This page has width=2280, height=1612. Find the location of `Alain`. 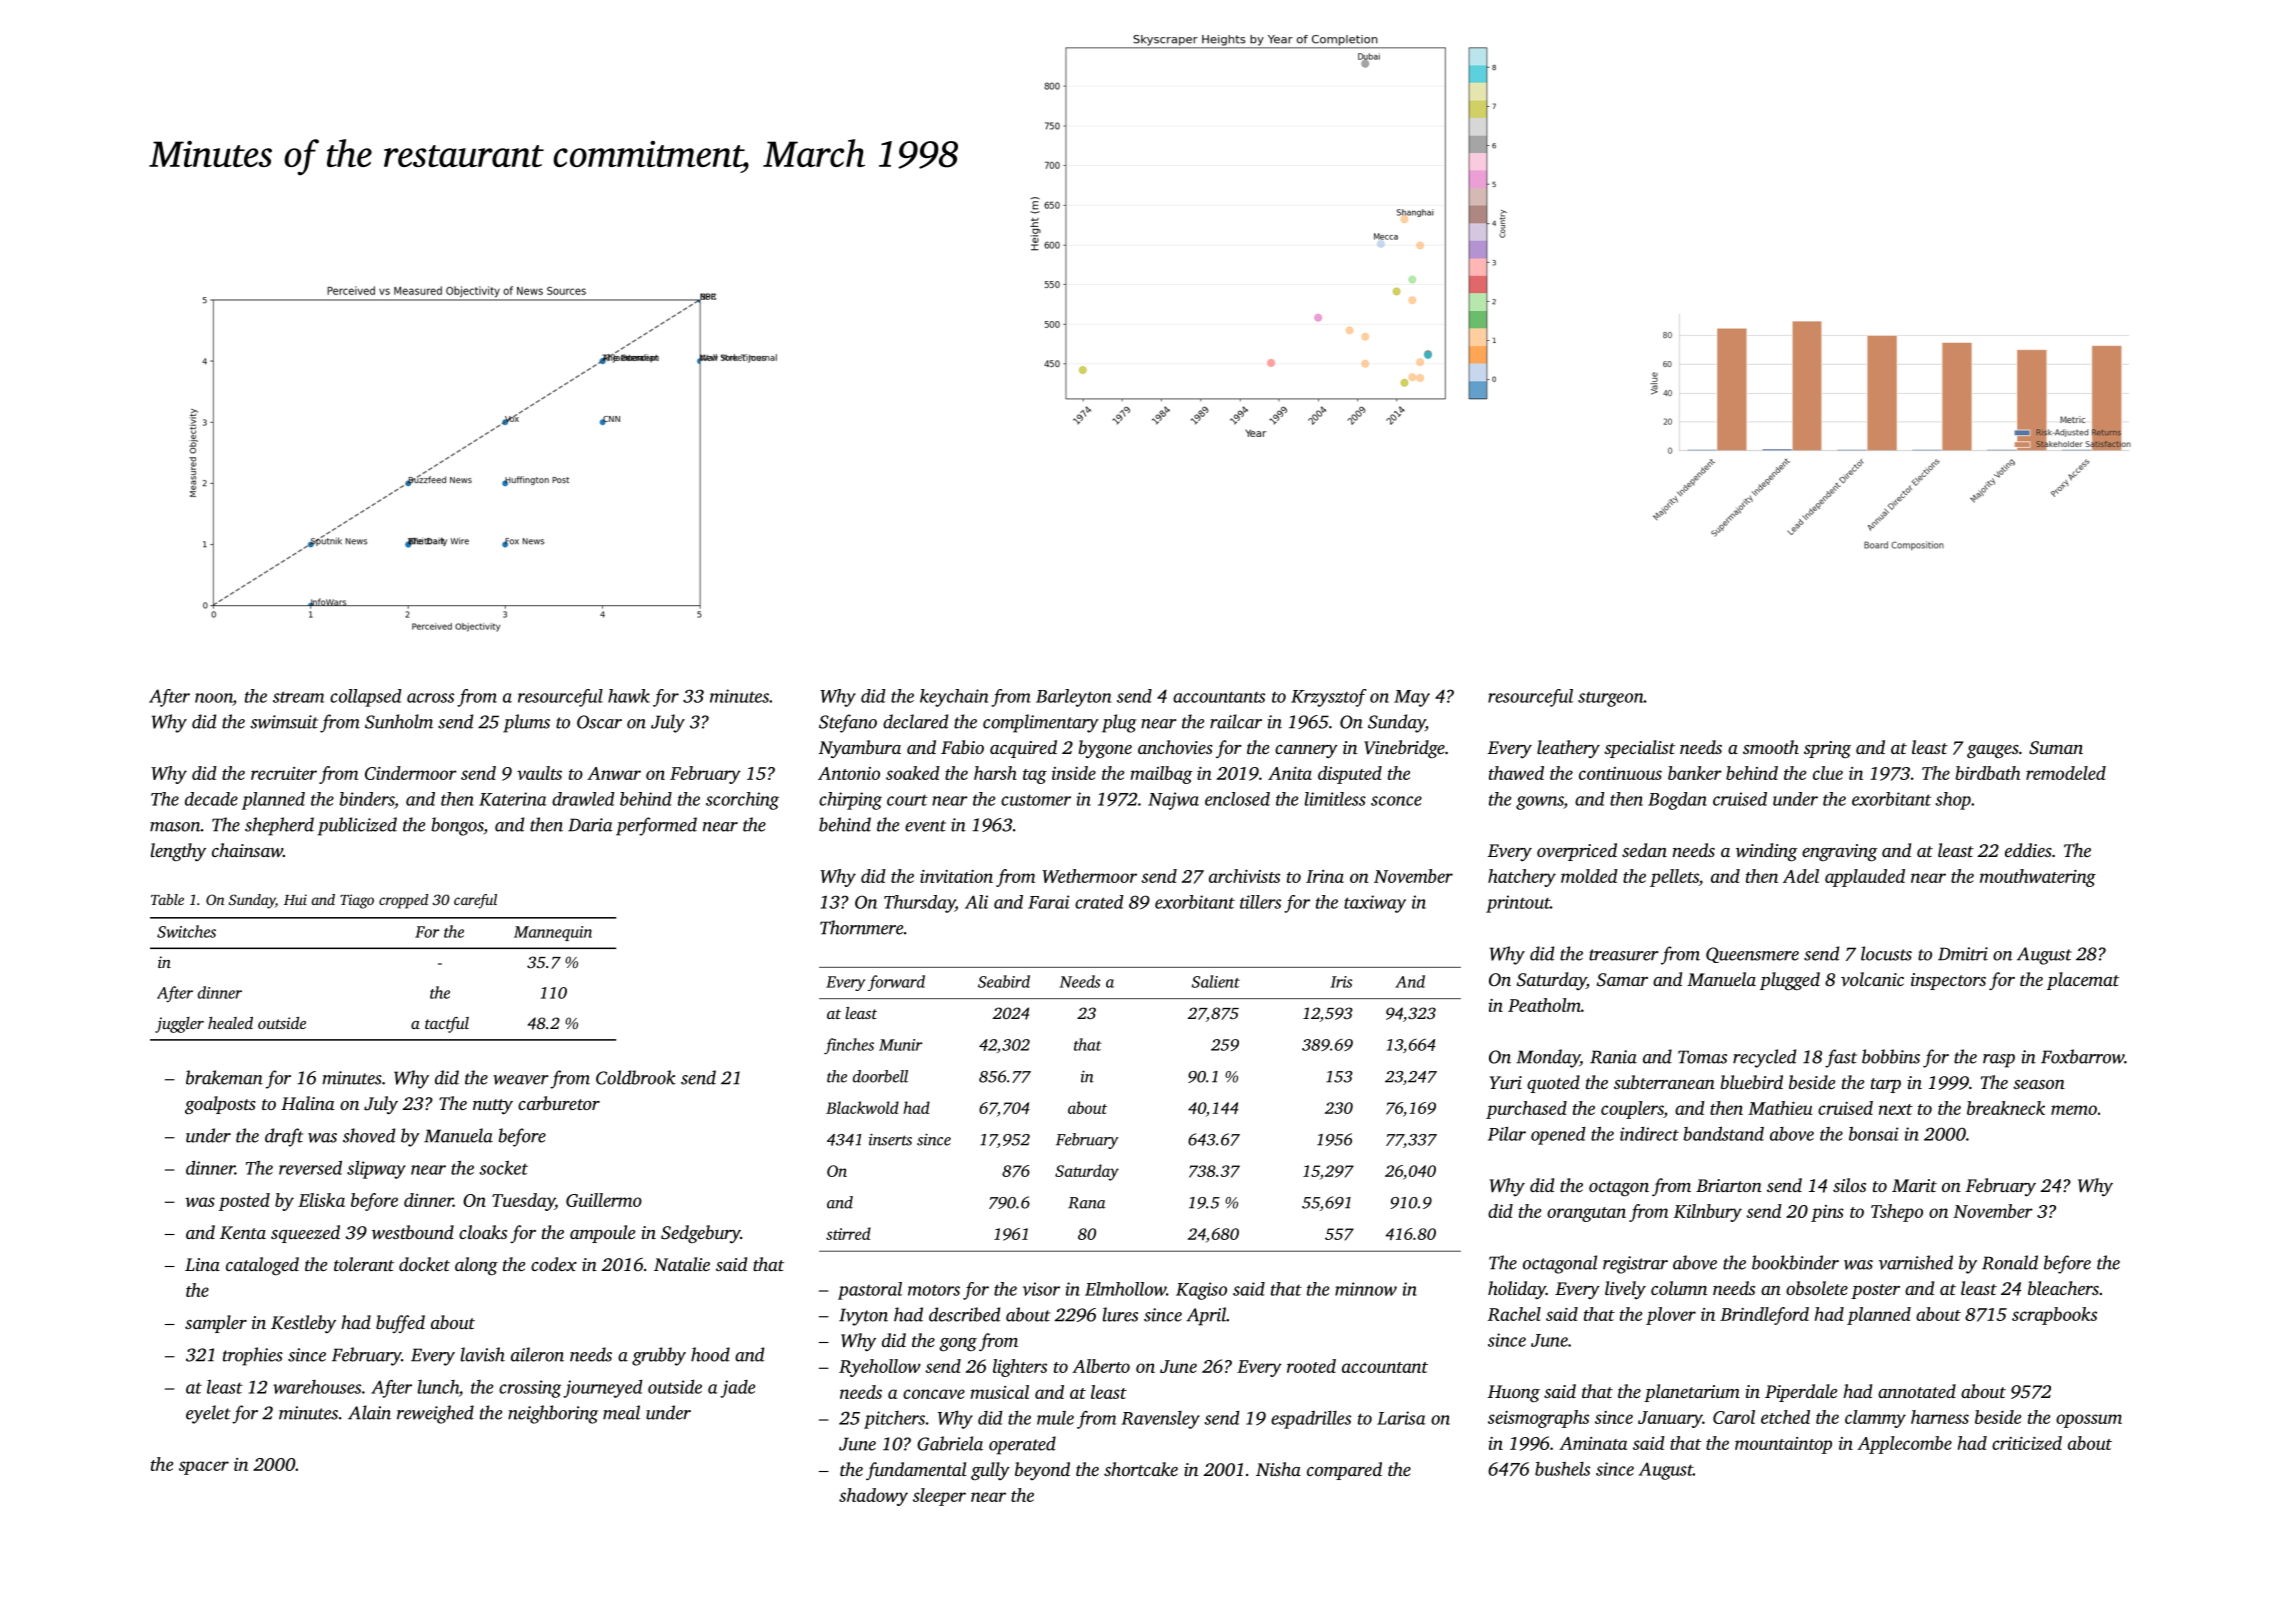

Alain is located at coordinates (369, 1412).
